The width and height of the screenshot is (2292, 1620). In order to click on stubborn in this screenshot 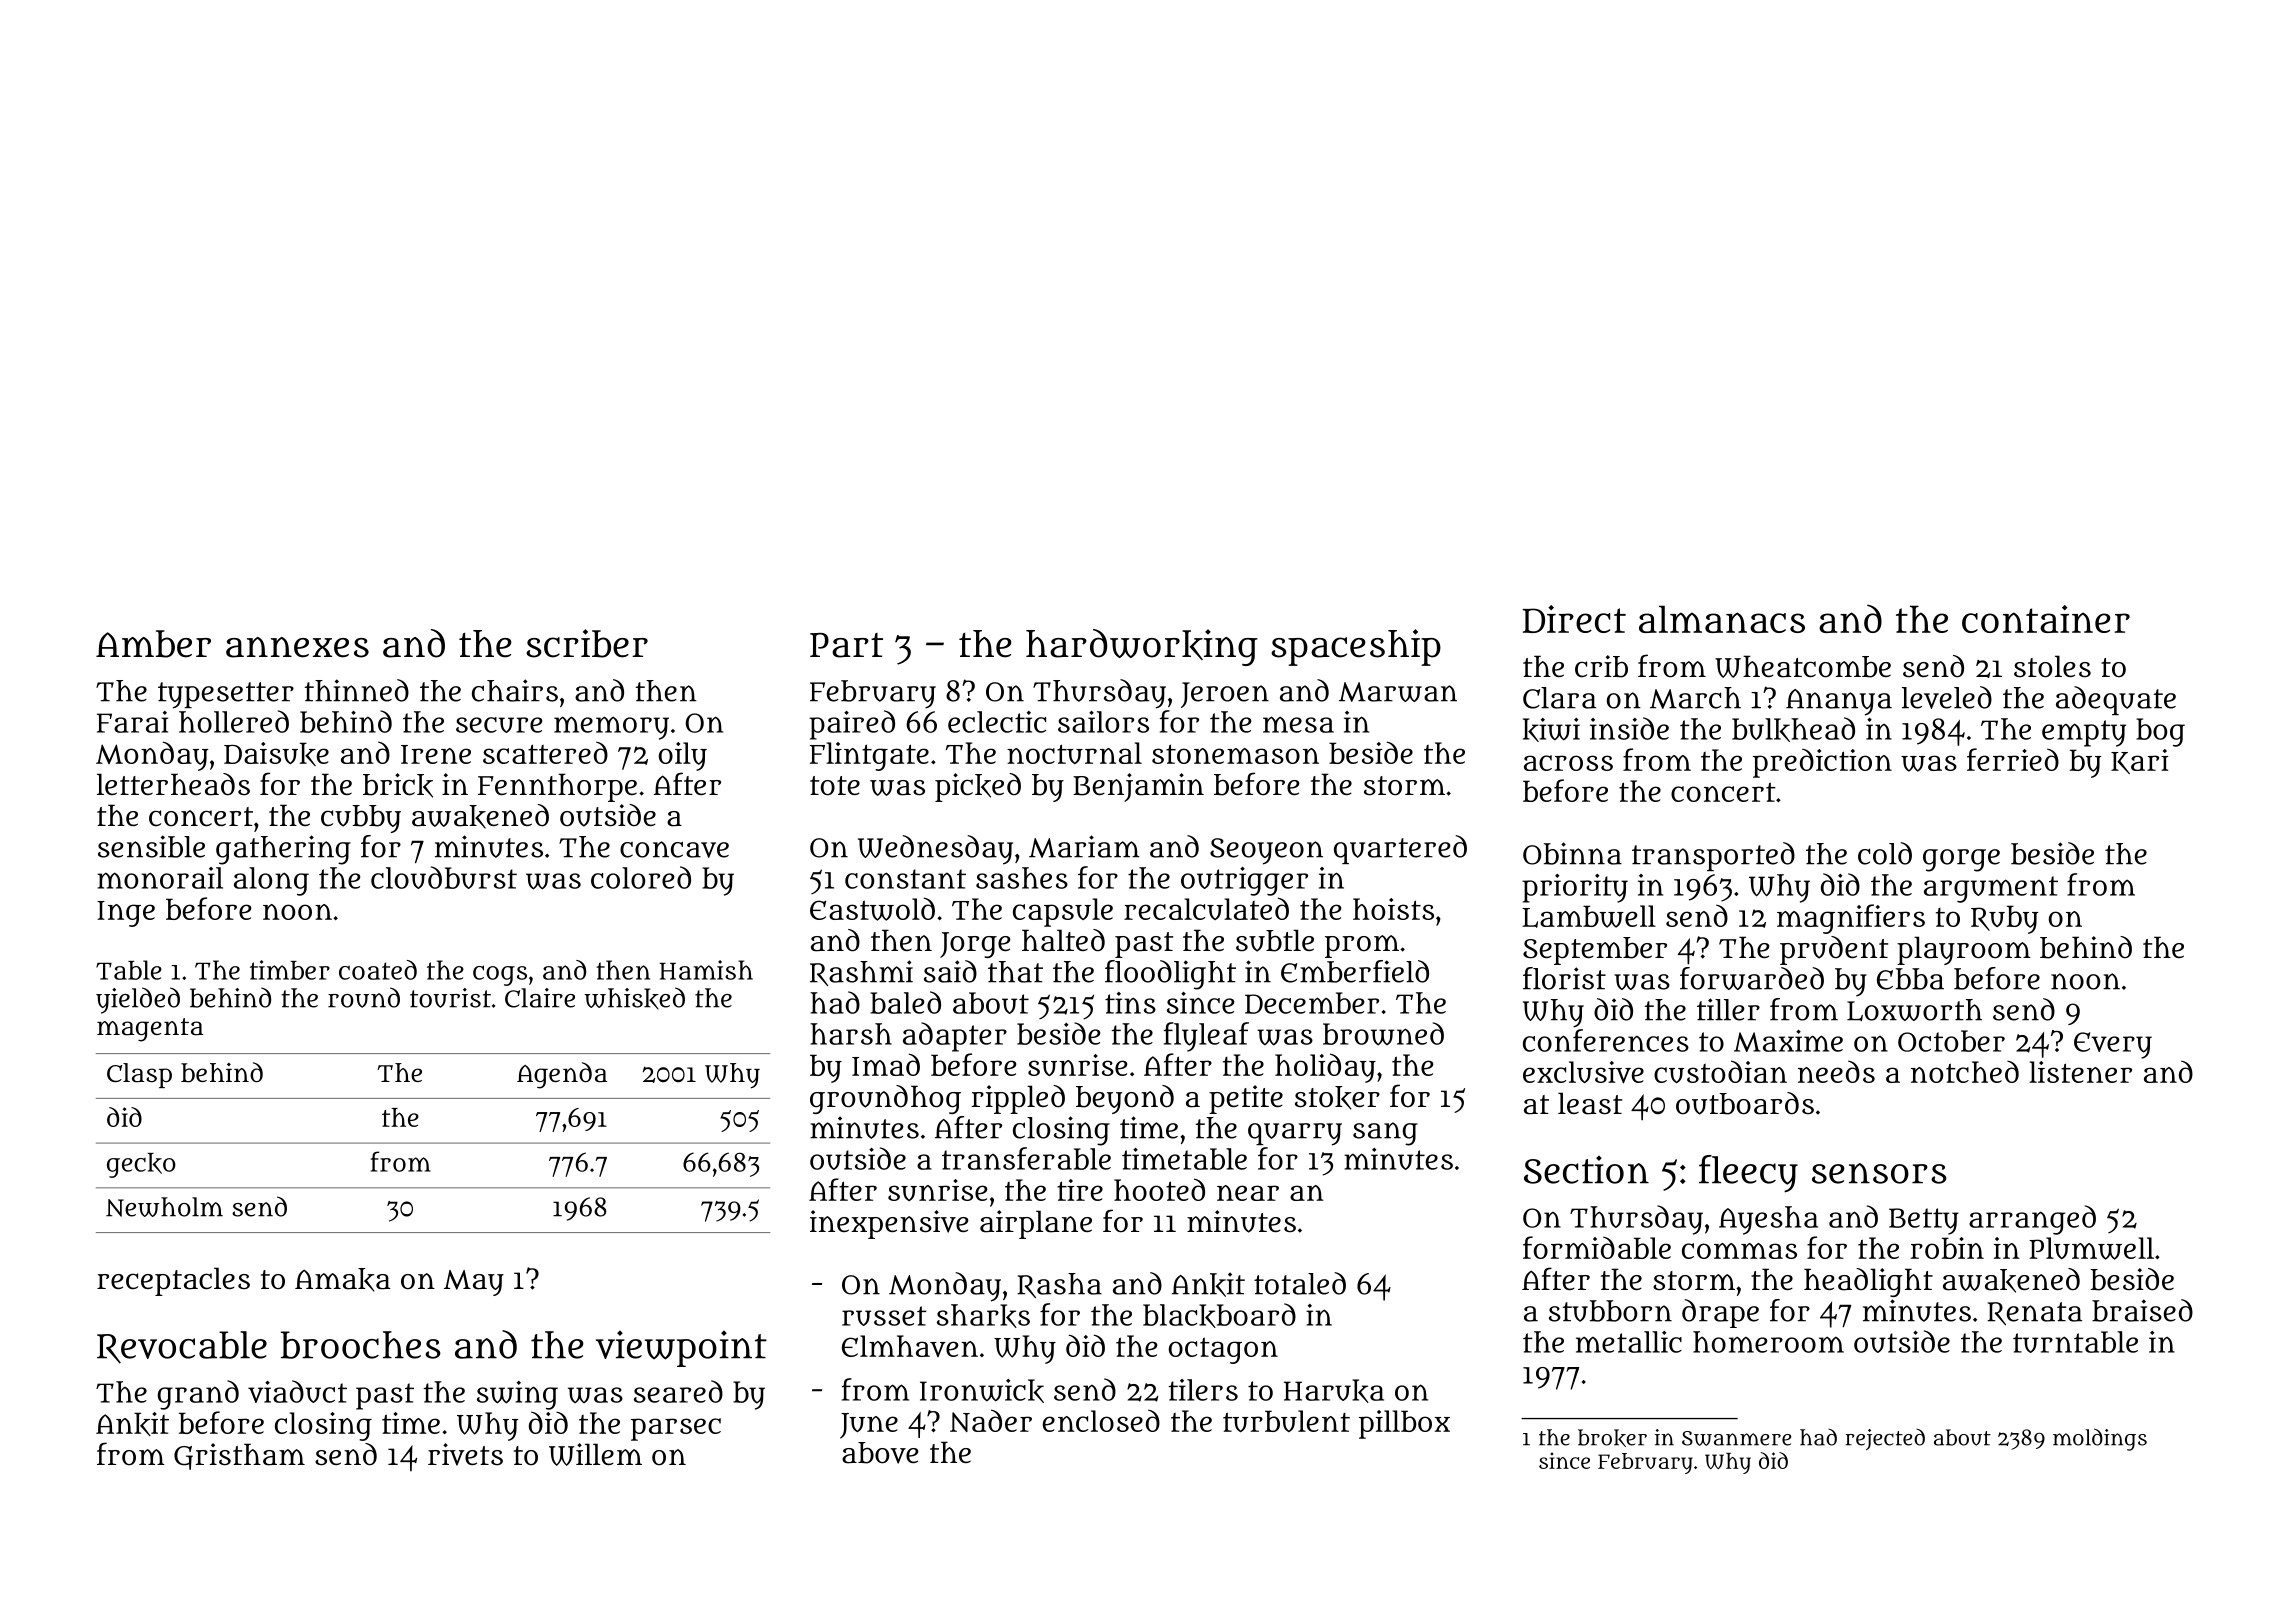, I will do `click(1610, 1311)`.
